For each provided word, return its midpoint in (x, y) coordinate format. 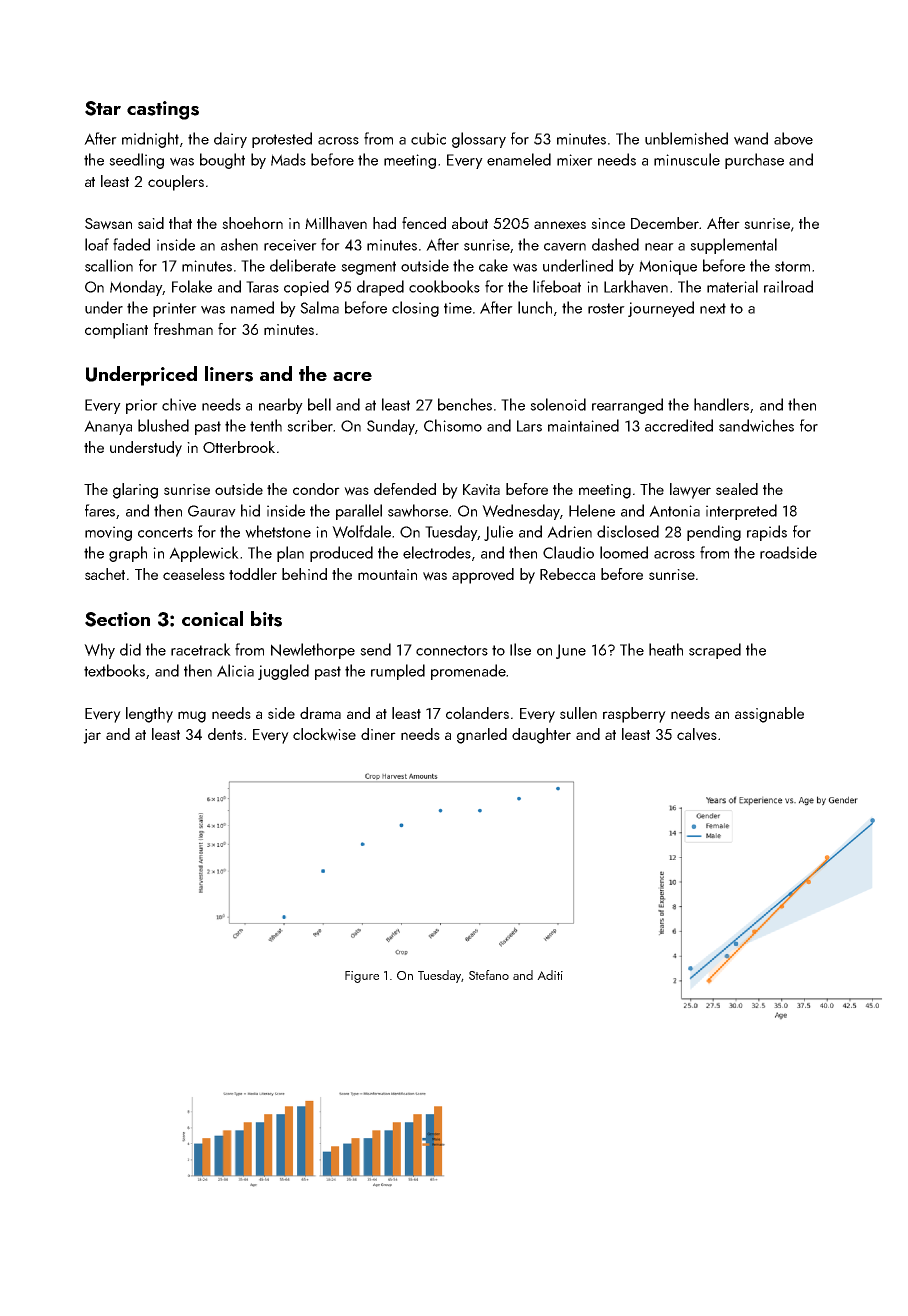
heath (666, 649)
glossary (479, 140)
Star (103, 108)
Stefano (489, 975)
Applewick (204, 554)
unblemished (686, 138)
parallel (359, 512)
